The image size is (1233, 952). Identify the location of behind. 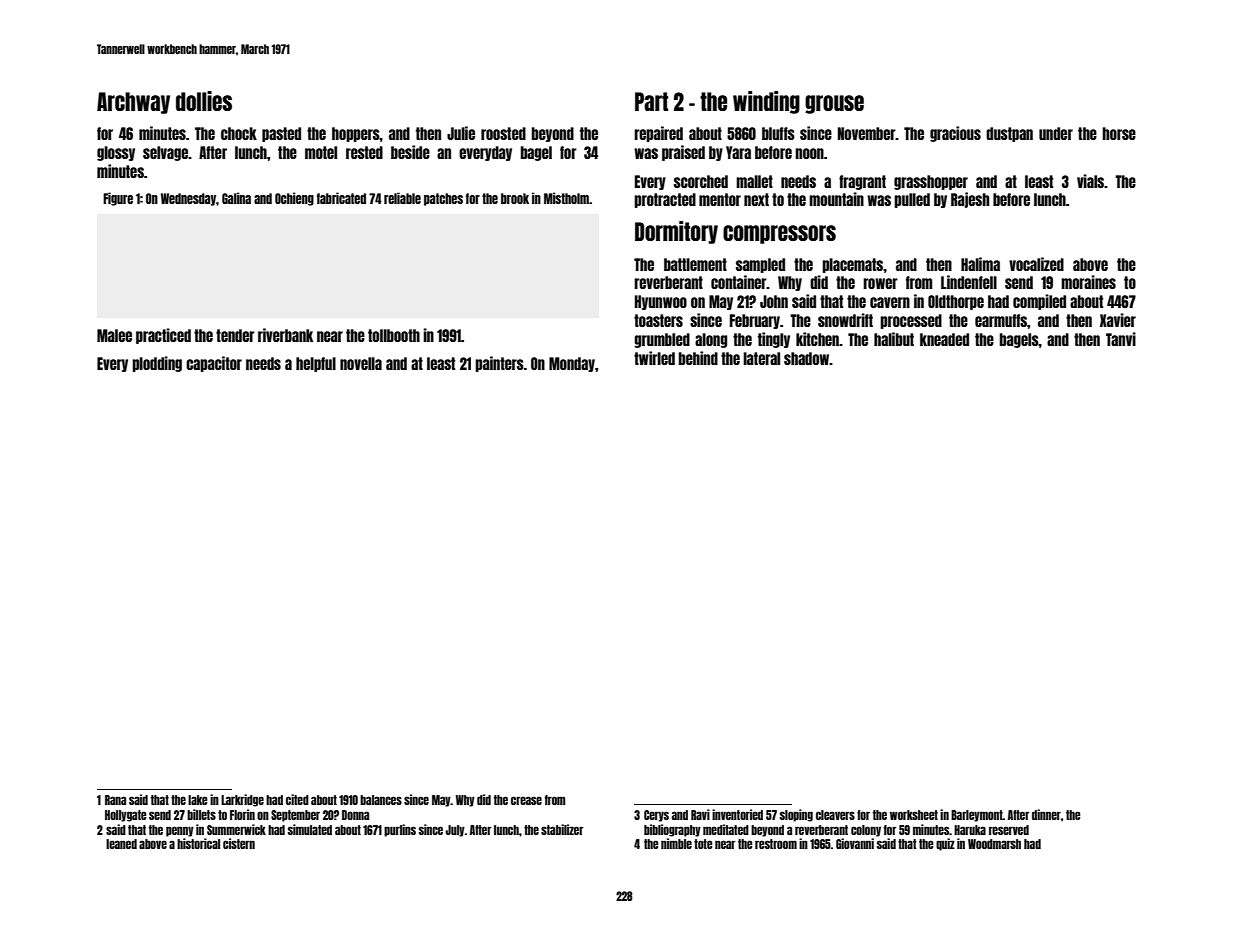
(698, 358).
